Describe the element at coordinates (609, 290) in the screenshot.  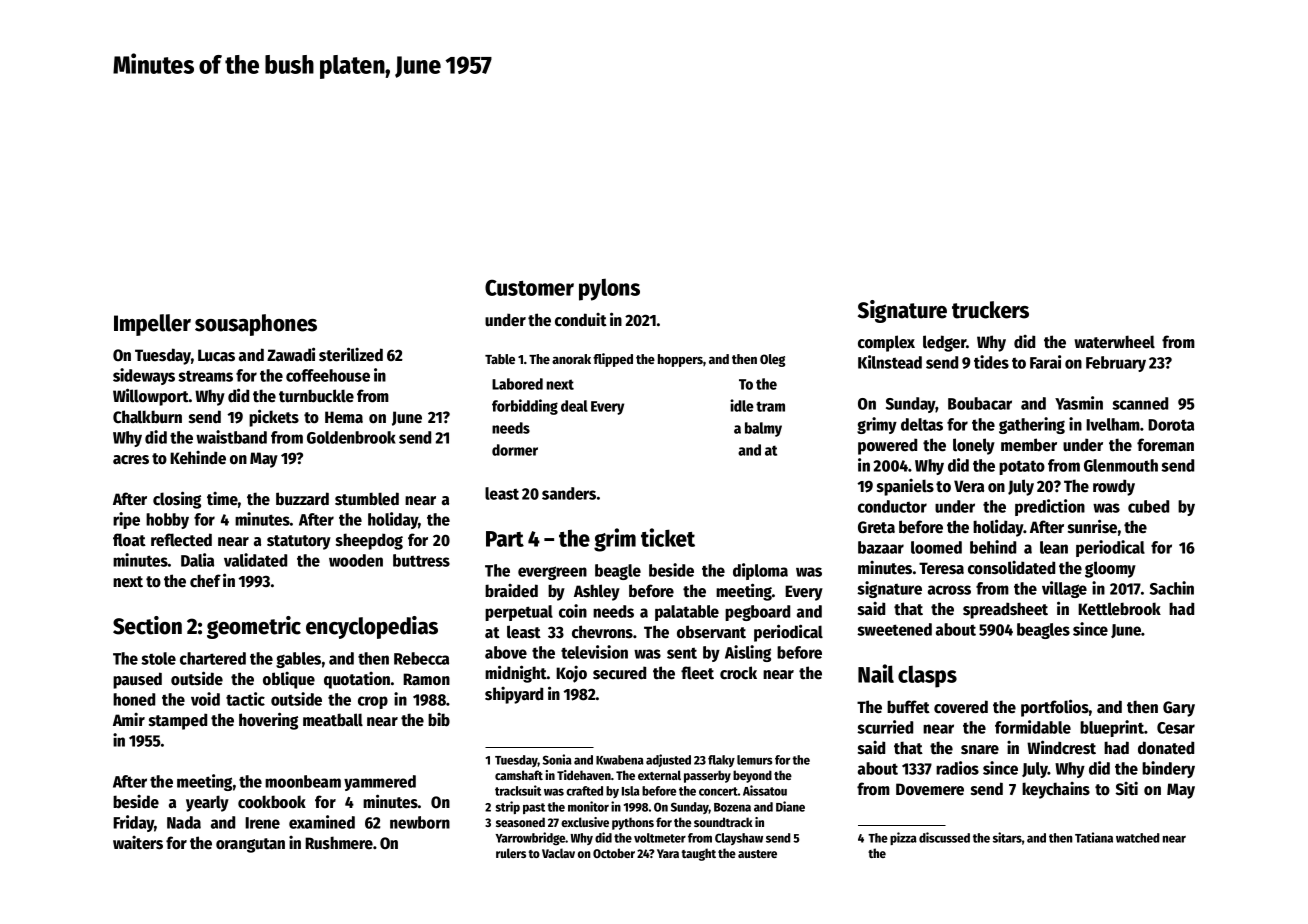
I see `pylons` at that location.
